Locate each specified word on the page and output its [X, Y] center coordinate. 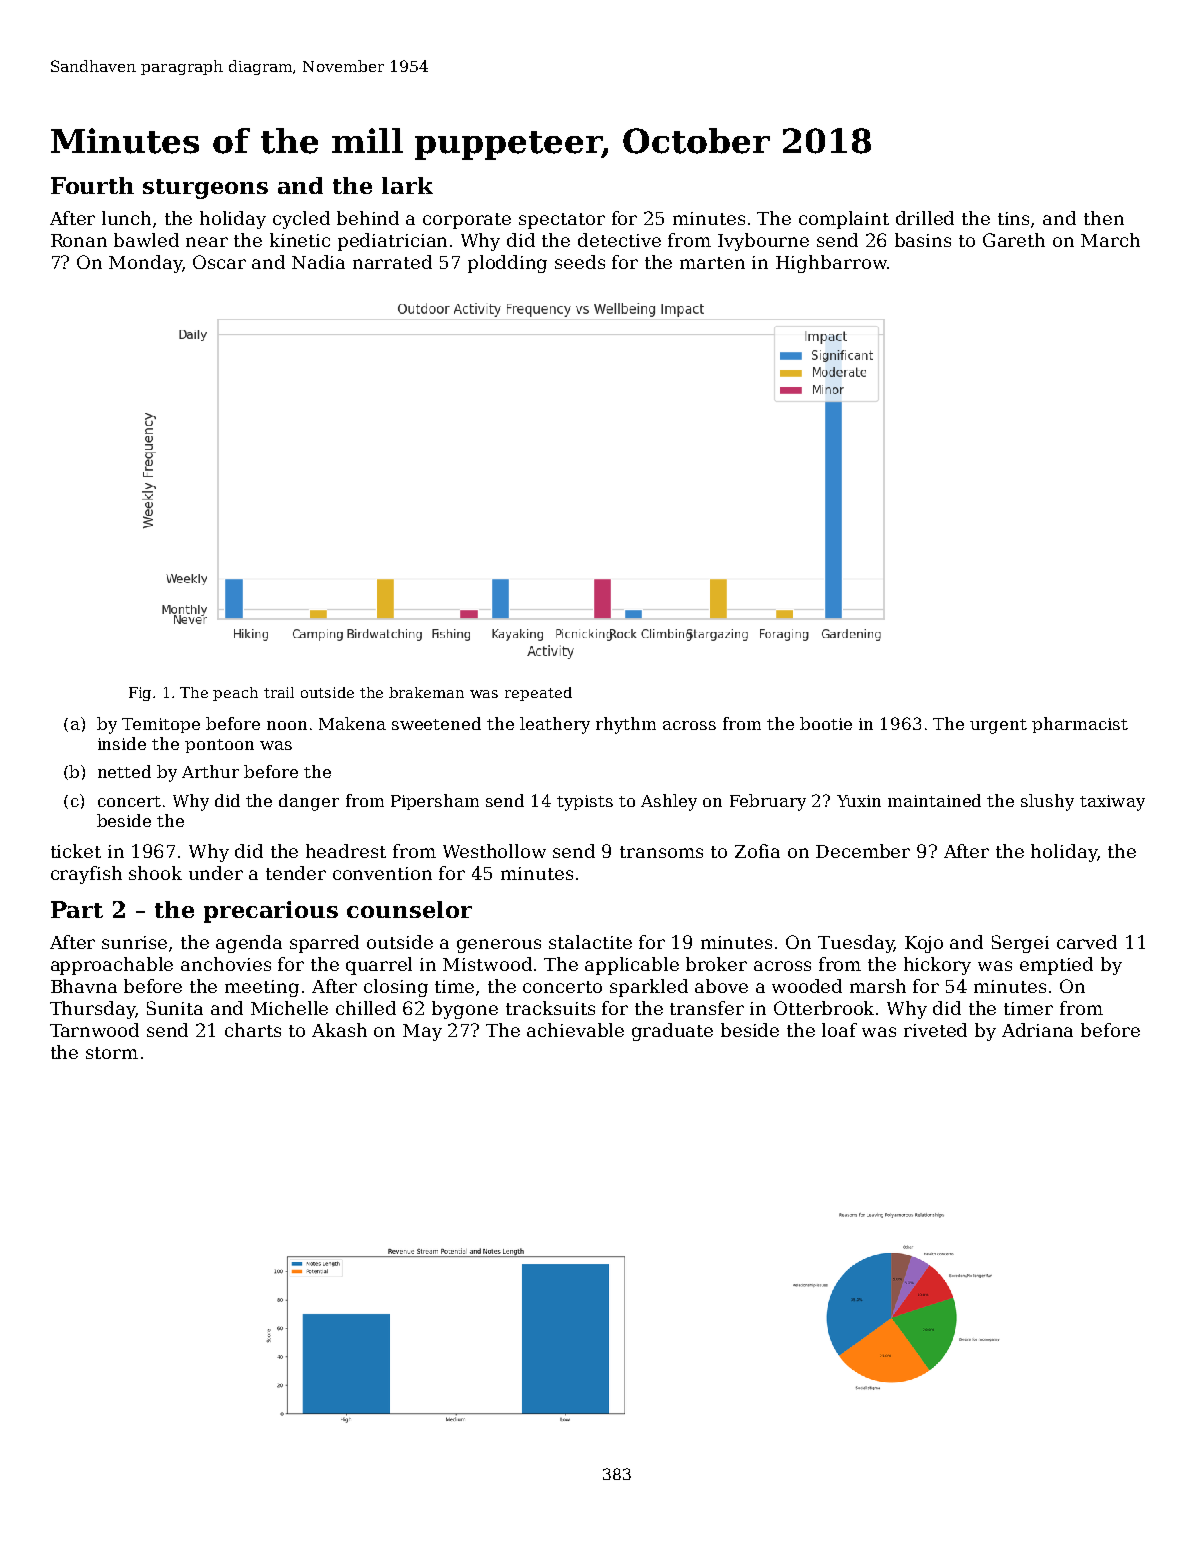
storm [112, 1053]
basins [923, 240]
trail [279, 692]
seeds [580, 262]
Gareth [1014, 240]
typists [585, 803]
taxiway [1112, 803]
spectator [562, 221]
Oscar [219, 262]
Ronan [79, 240]
